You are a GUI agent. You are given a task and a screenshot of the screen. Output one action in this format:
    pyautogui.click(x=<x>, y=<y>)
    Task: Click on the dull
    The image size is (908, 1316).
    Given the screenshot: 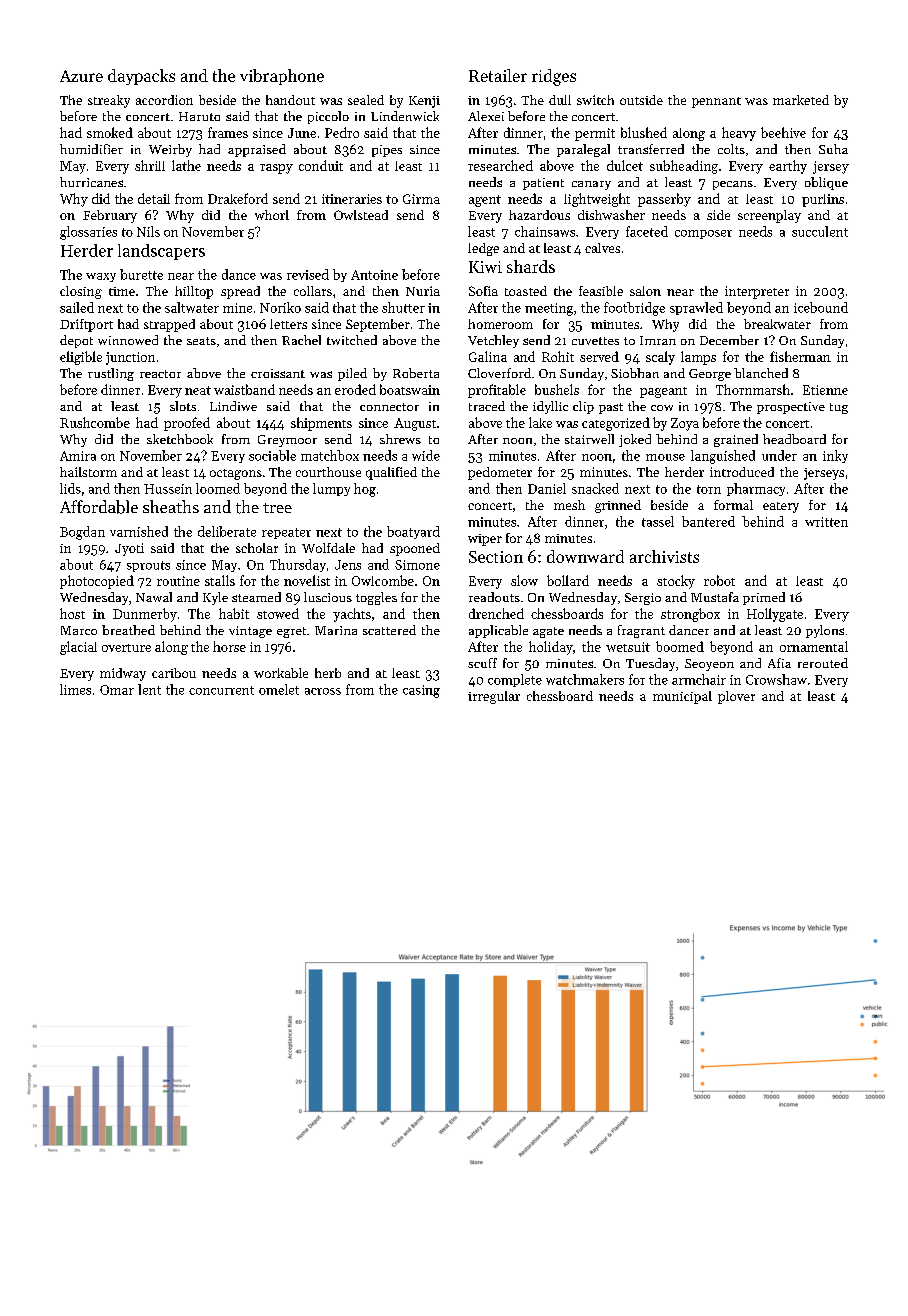 What is the action you would take?
    pyautogui.click(x=560, y=100)
